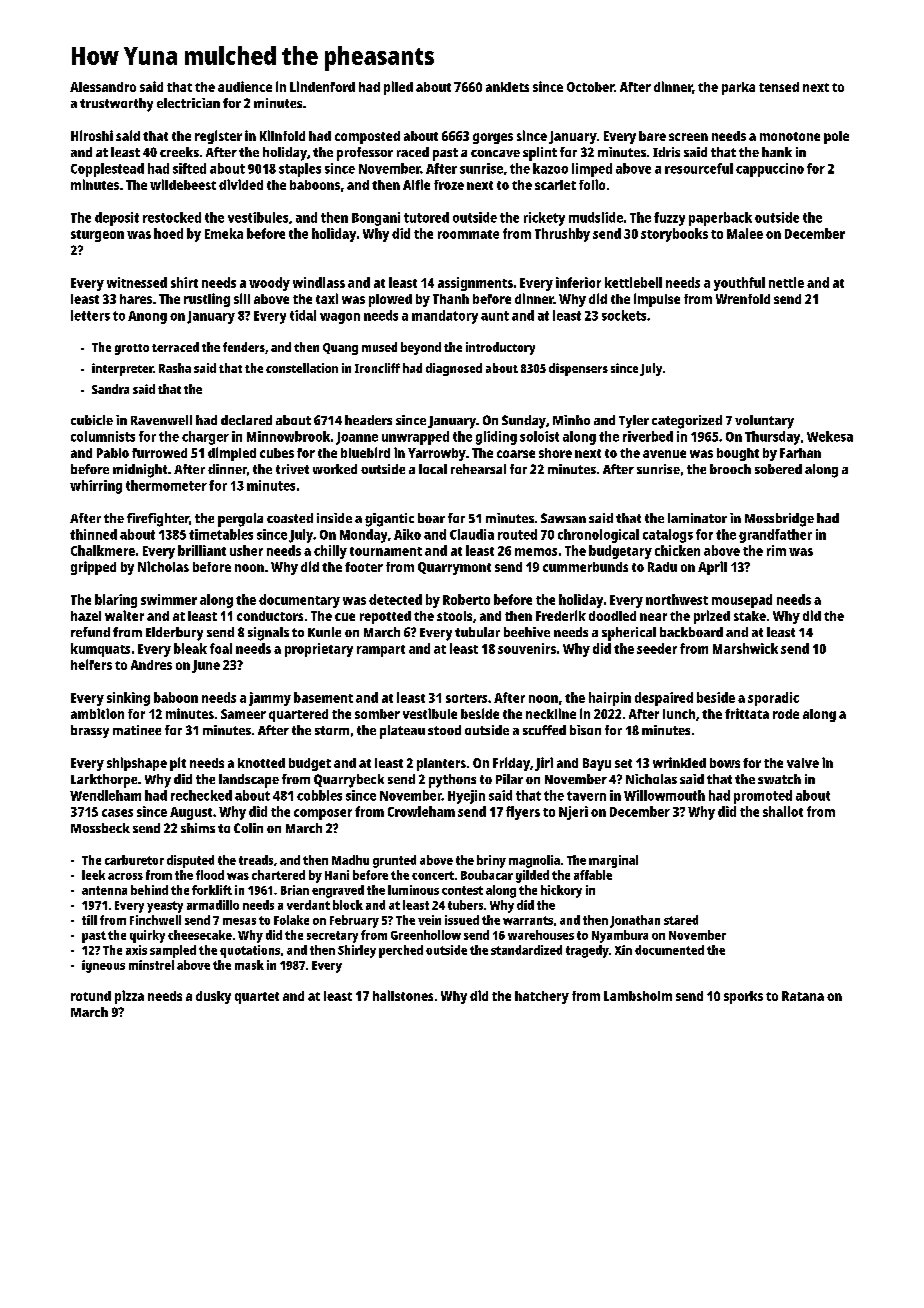  What do you see at coordinates (638, 996) in the screenshot?
I see `Lambsholm` at bounding box center [638, 996].
